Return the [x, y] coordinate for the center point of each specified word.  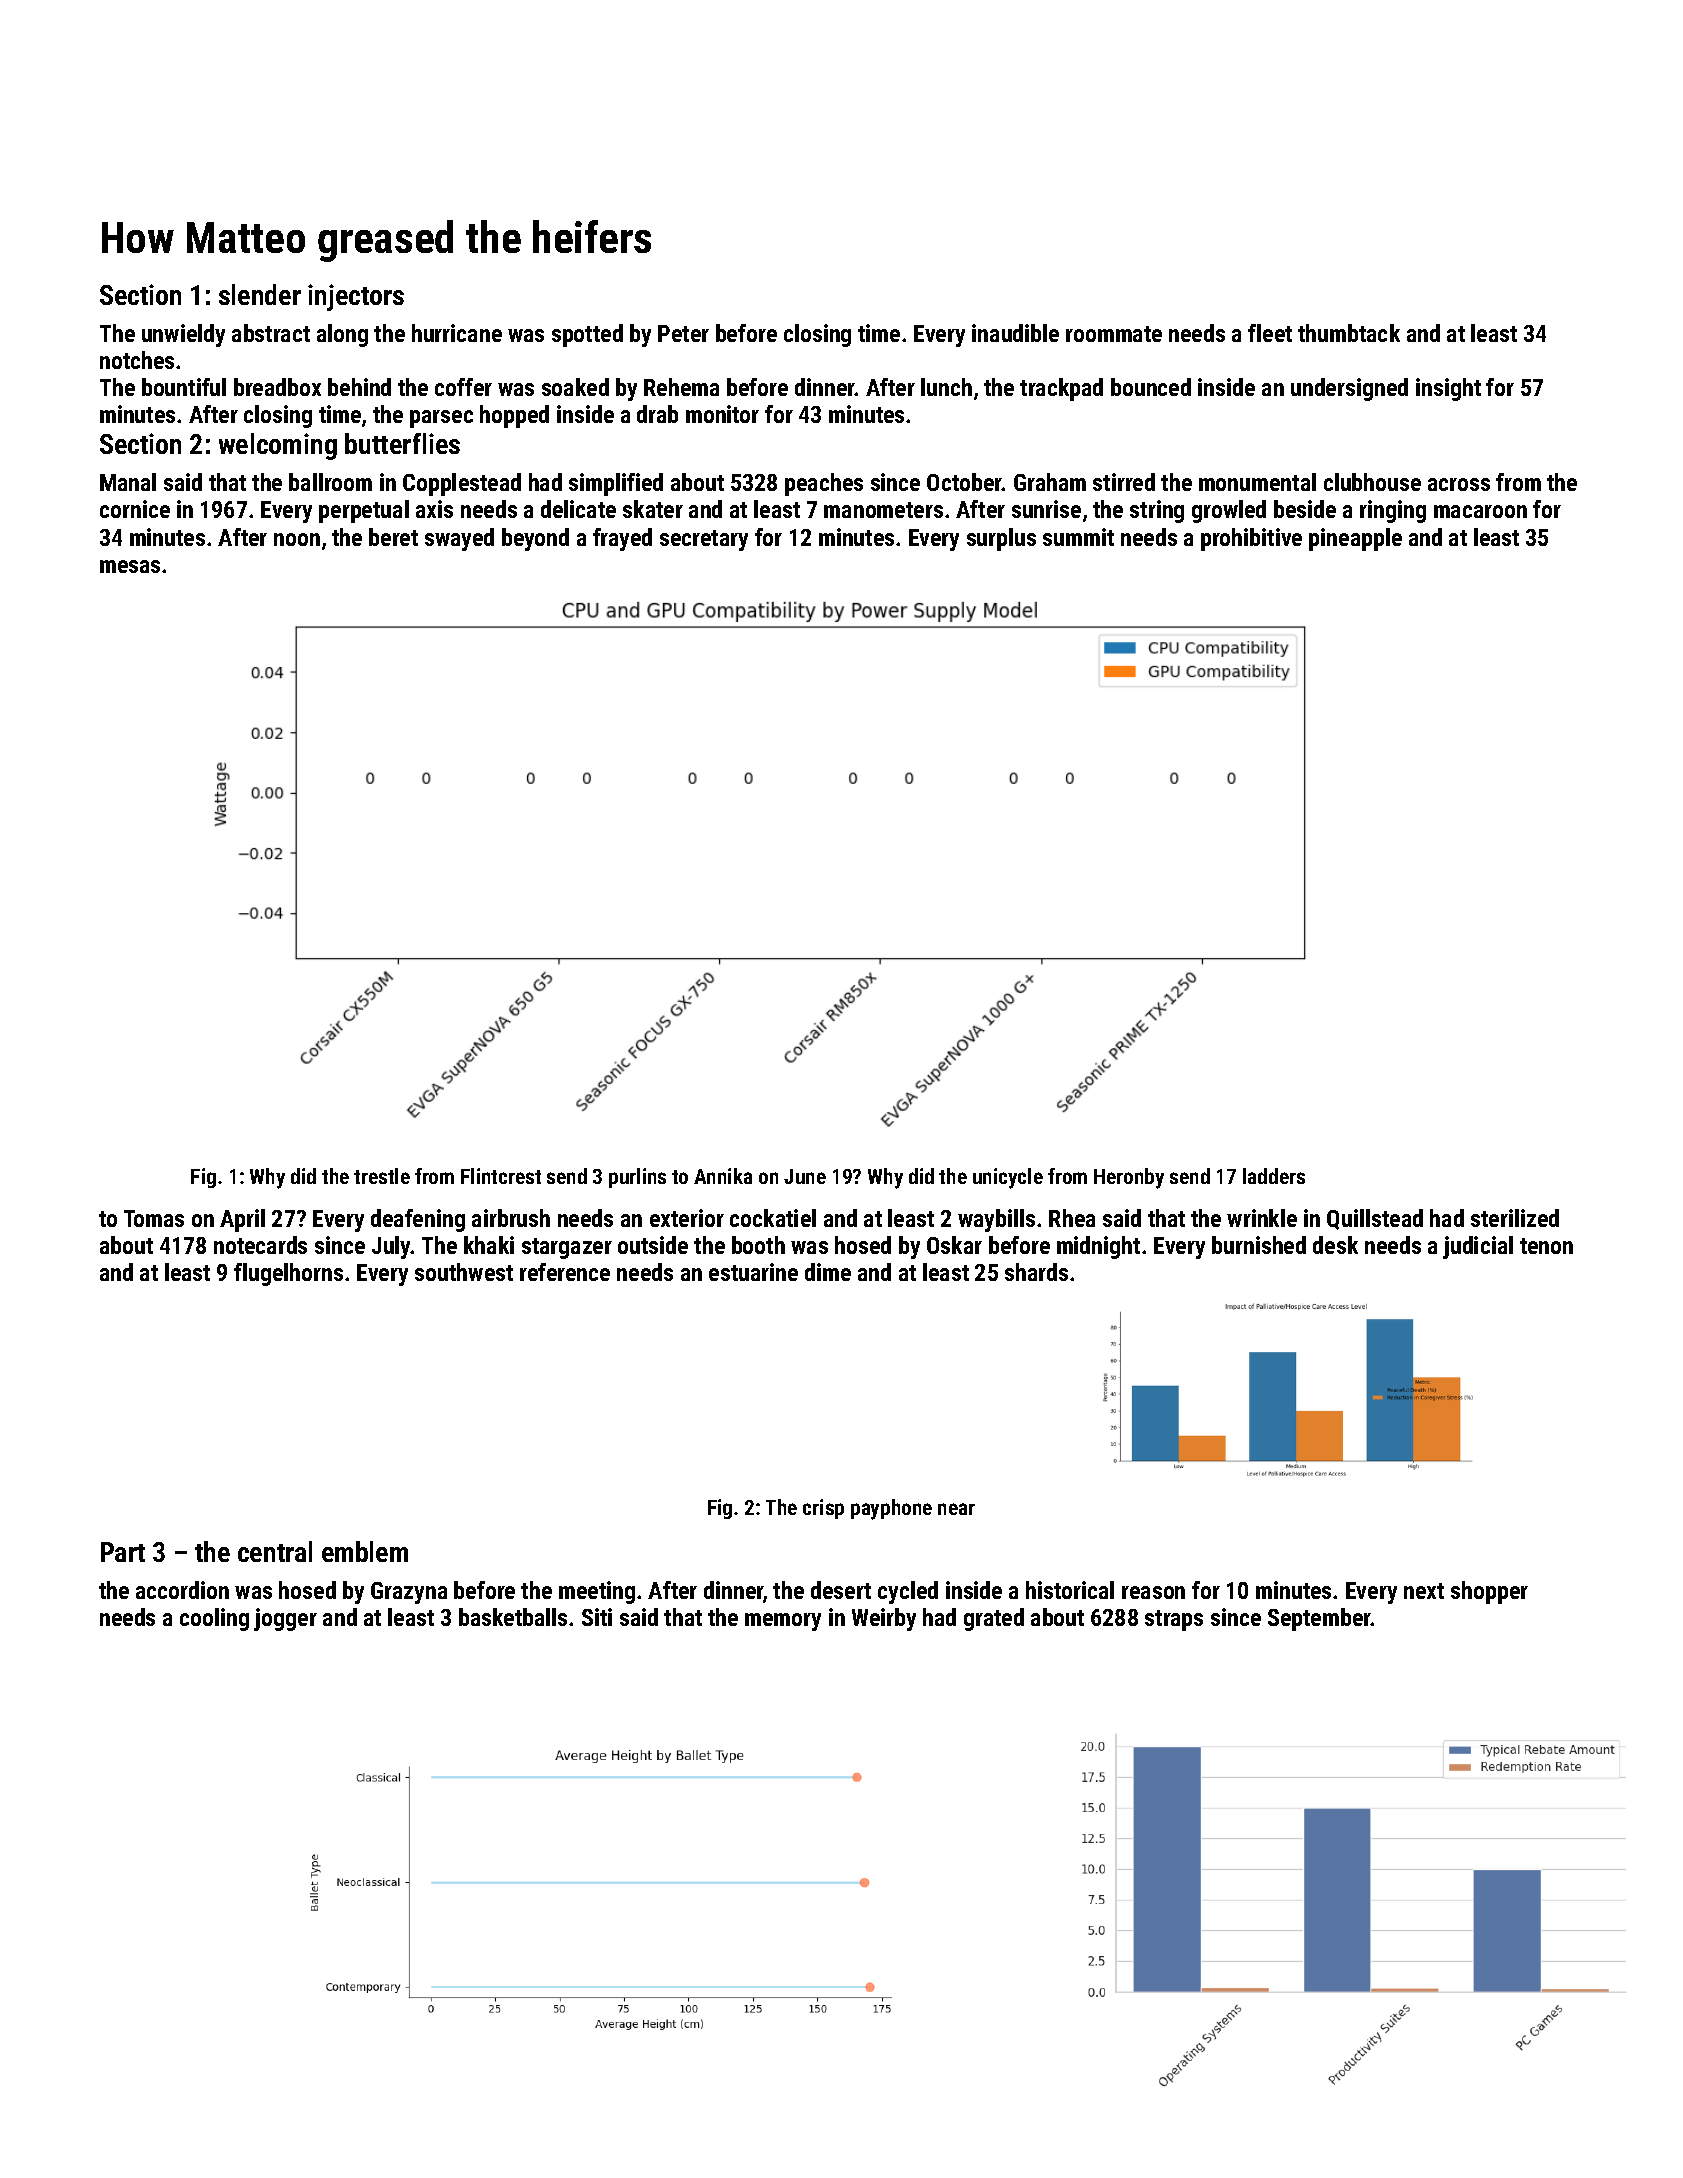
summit [1078, 537]
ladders [1274, 1176]
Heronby [1129, 1178]
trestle [382, 1176]
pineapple [1355, 539]
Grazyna [409, 1593]
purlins [637, 1178]
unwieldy [183, 335]
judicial [1478, 1247]
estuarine [753, 1272]
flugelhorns [288, 1274]
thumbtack [1349, 333]
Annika [723, 1176]
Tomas [154, 1218]
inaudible [1015, 333]
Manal [128, 482]
